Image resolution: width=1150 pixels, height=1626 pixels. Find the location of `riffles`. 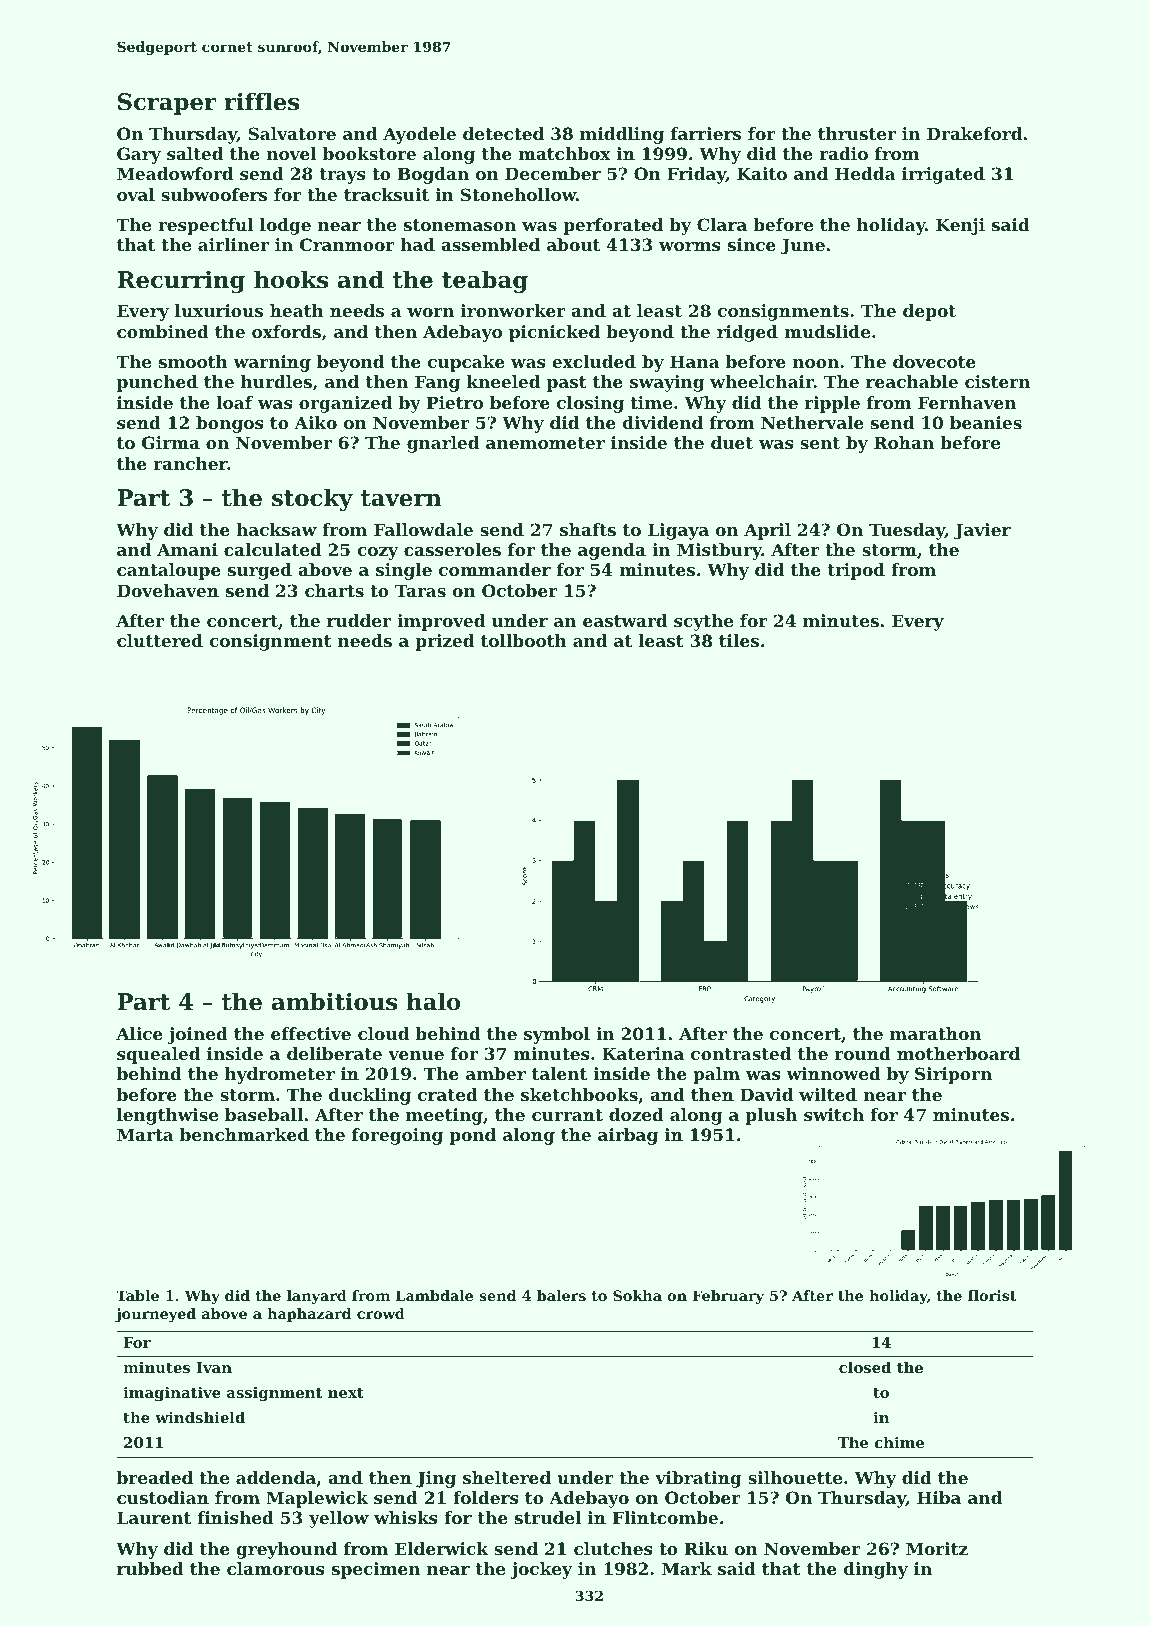

riffles is located at coordinates (261, 101).
